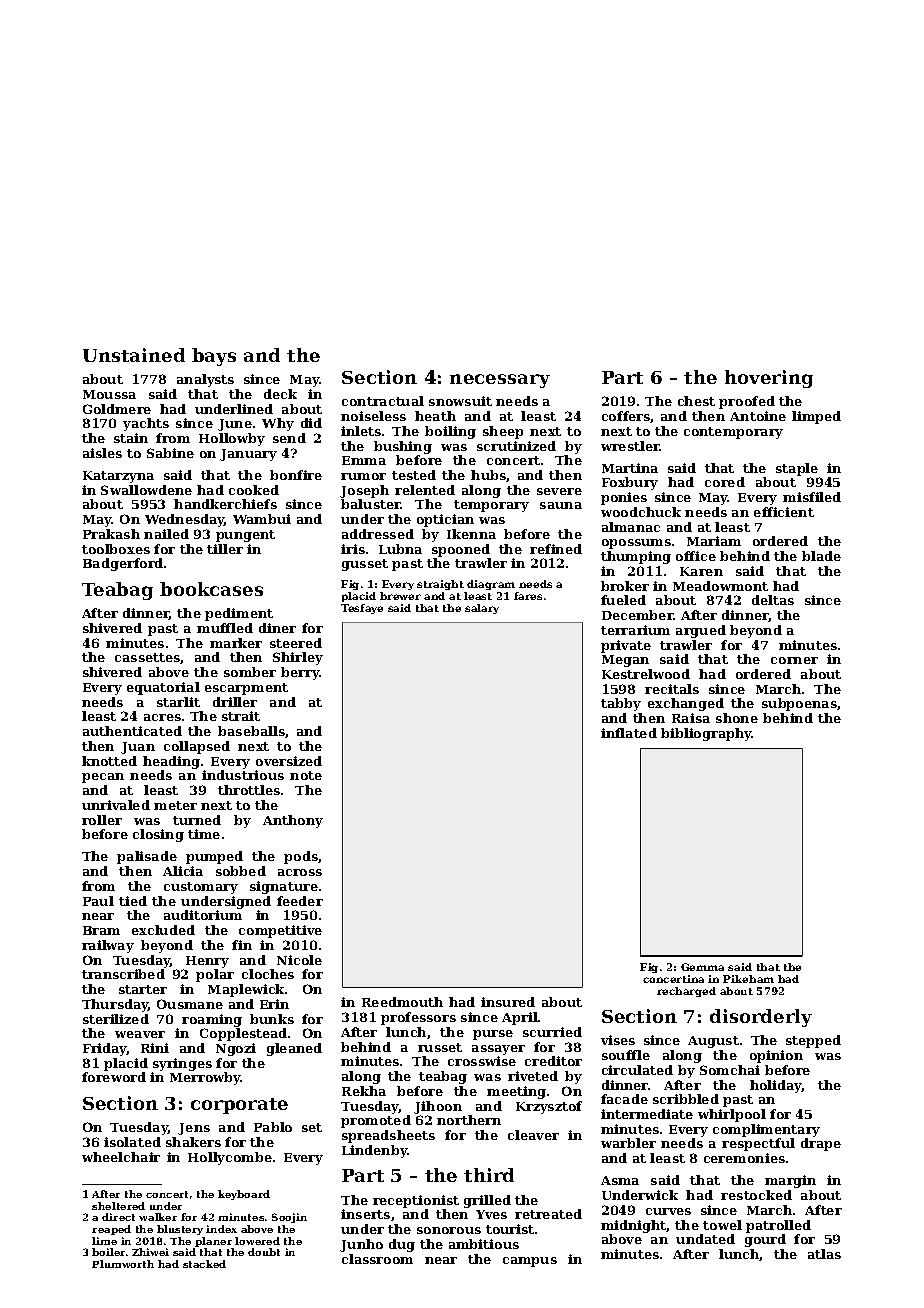 The height and width of the page is (1308, 924). Describe the element at coordinates (621, 704) in the page. I see `tabby` at that location.
